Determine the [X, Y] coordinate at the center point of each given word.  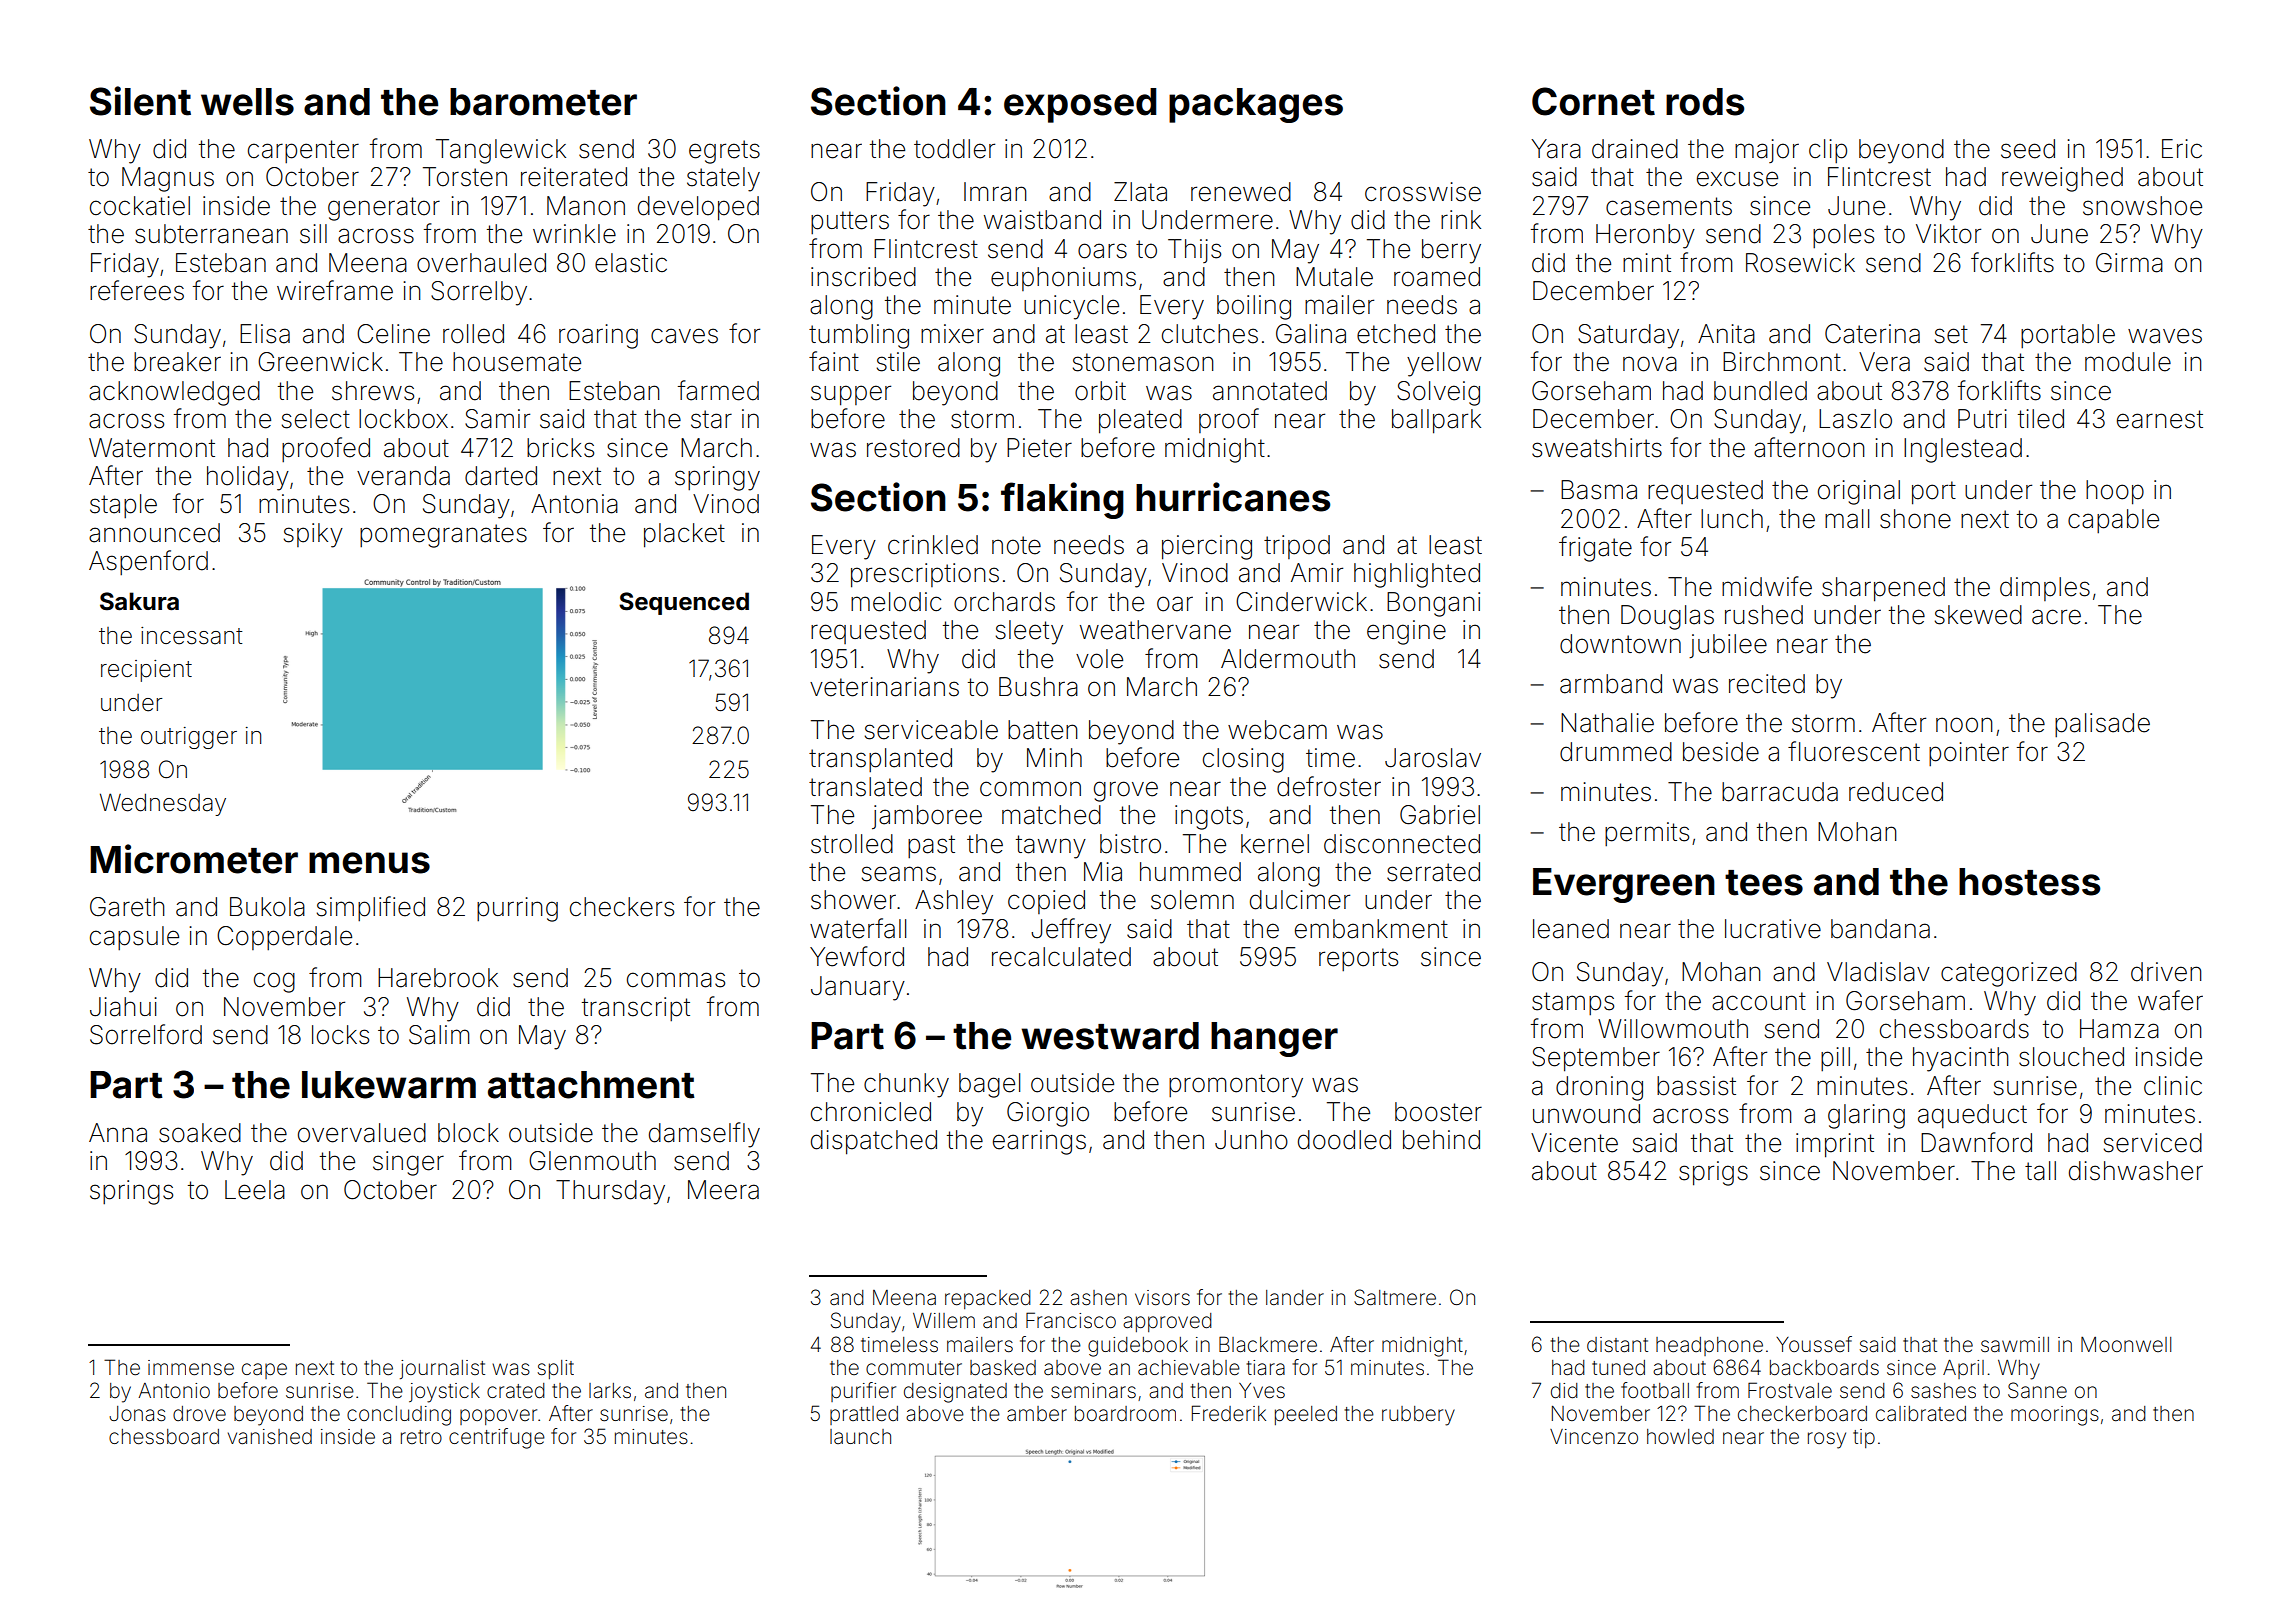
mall [1847, 519]
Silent [140, 101]
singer [408, 1163]
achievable [1189, 1368]
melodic [896, 602]
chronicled [871, 1112]
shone [1915, 519]
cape [264, 1371]
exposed [1080, 105]
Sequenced [684, 603]
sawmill [2015, 1344]
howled [1680, 1437]
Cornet [1593, 101]
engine [1406, 632]
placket [684, 535]
